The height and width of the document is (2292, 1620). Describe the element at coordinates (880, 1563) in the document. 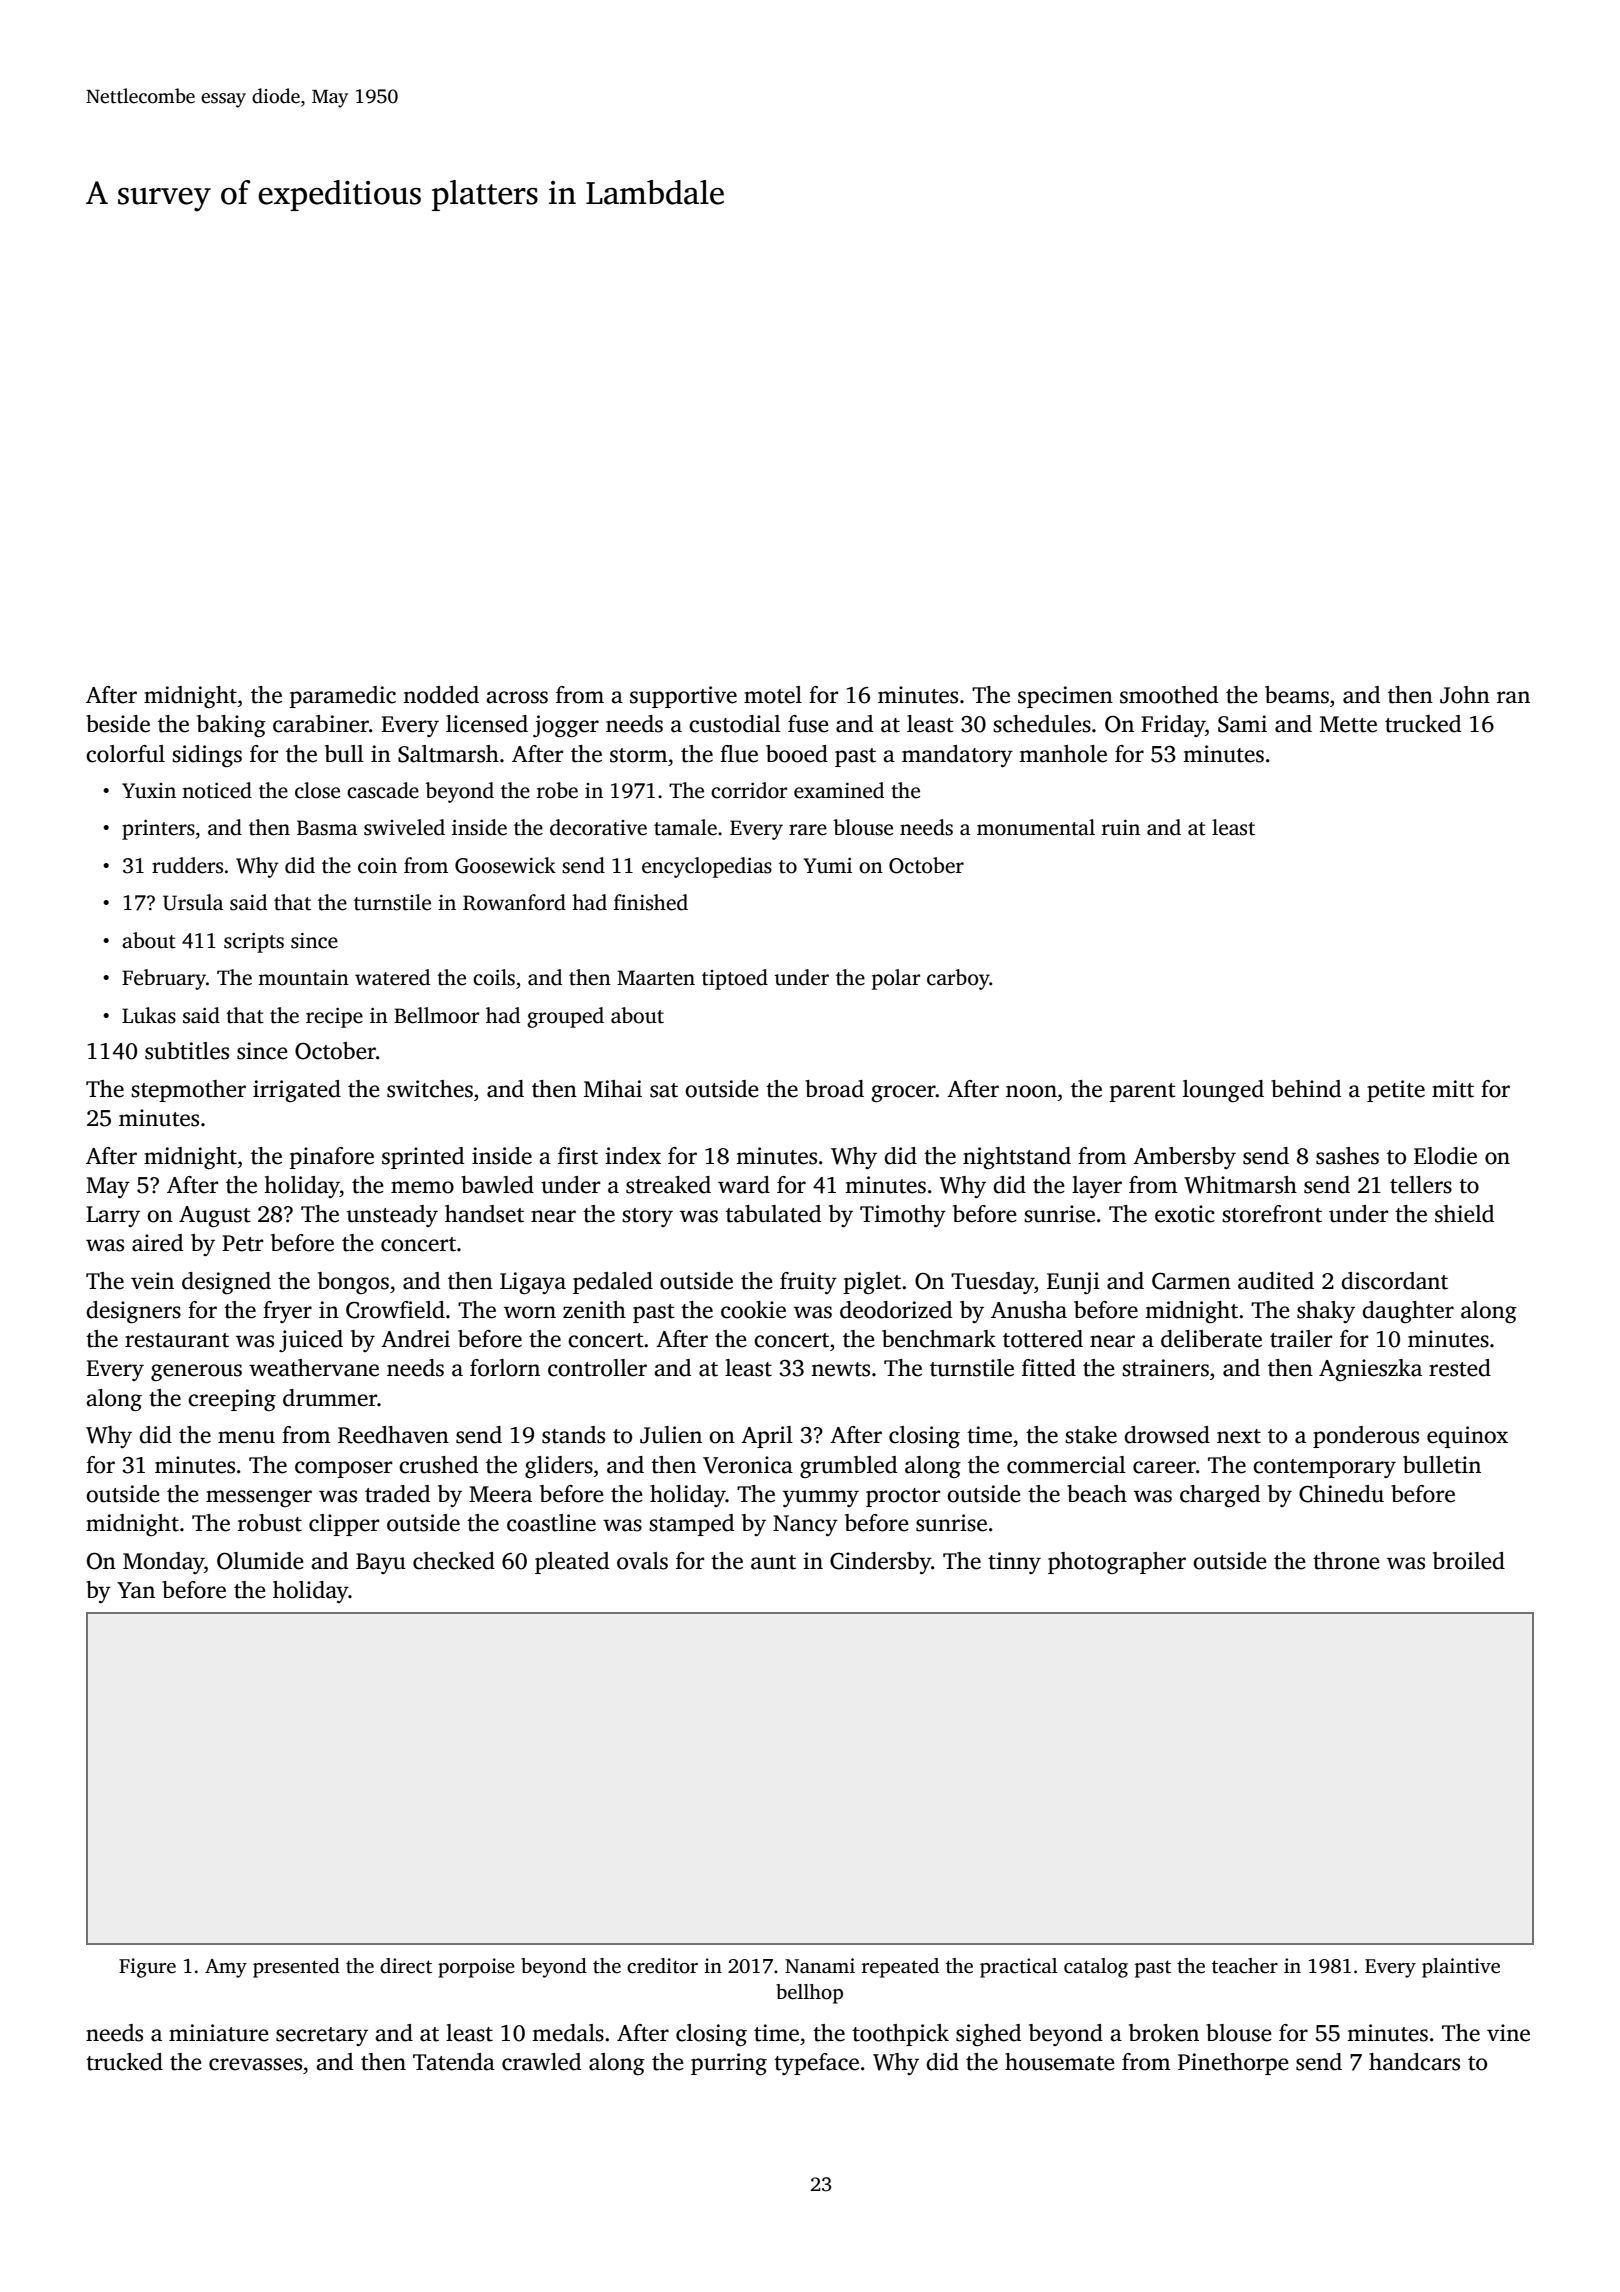

I see `Cindersby` at that location.
